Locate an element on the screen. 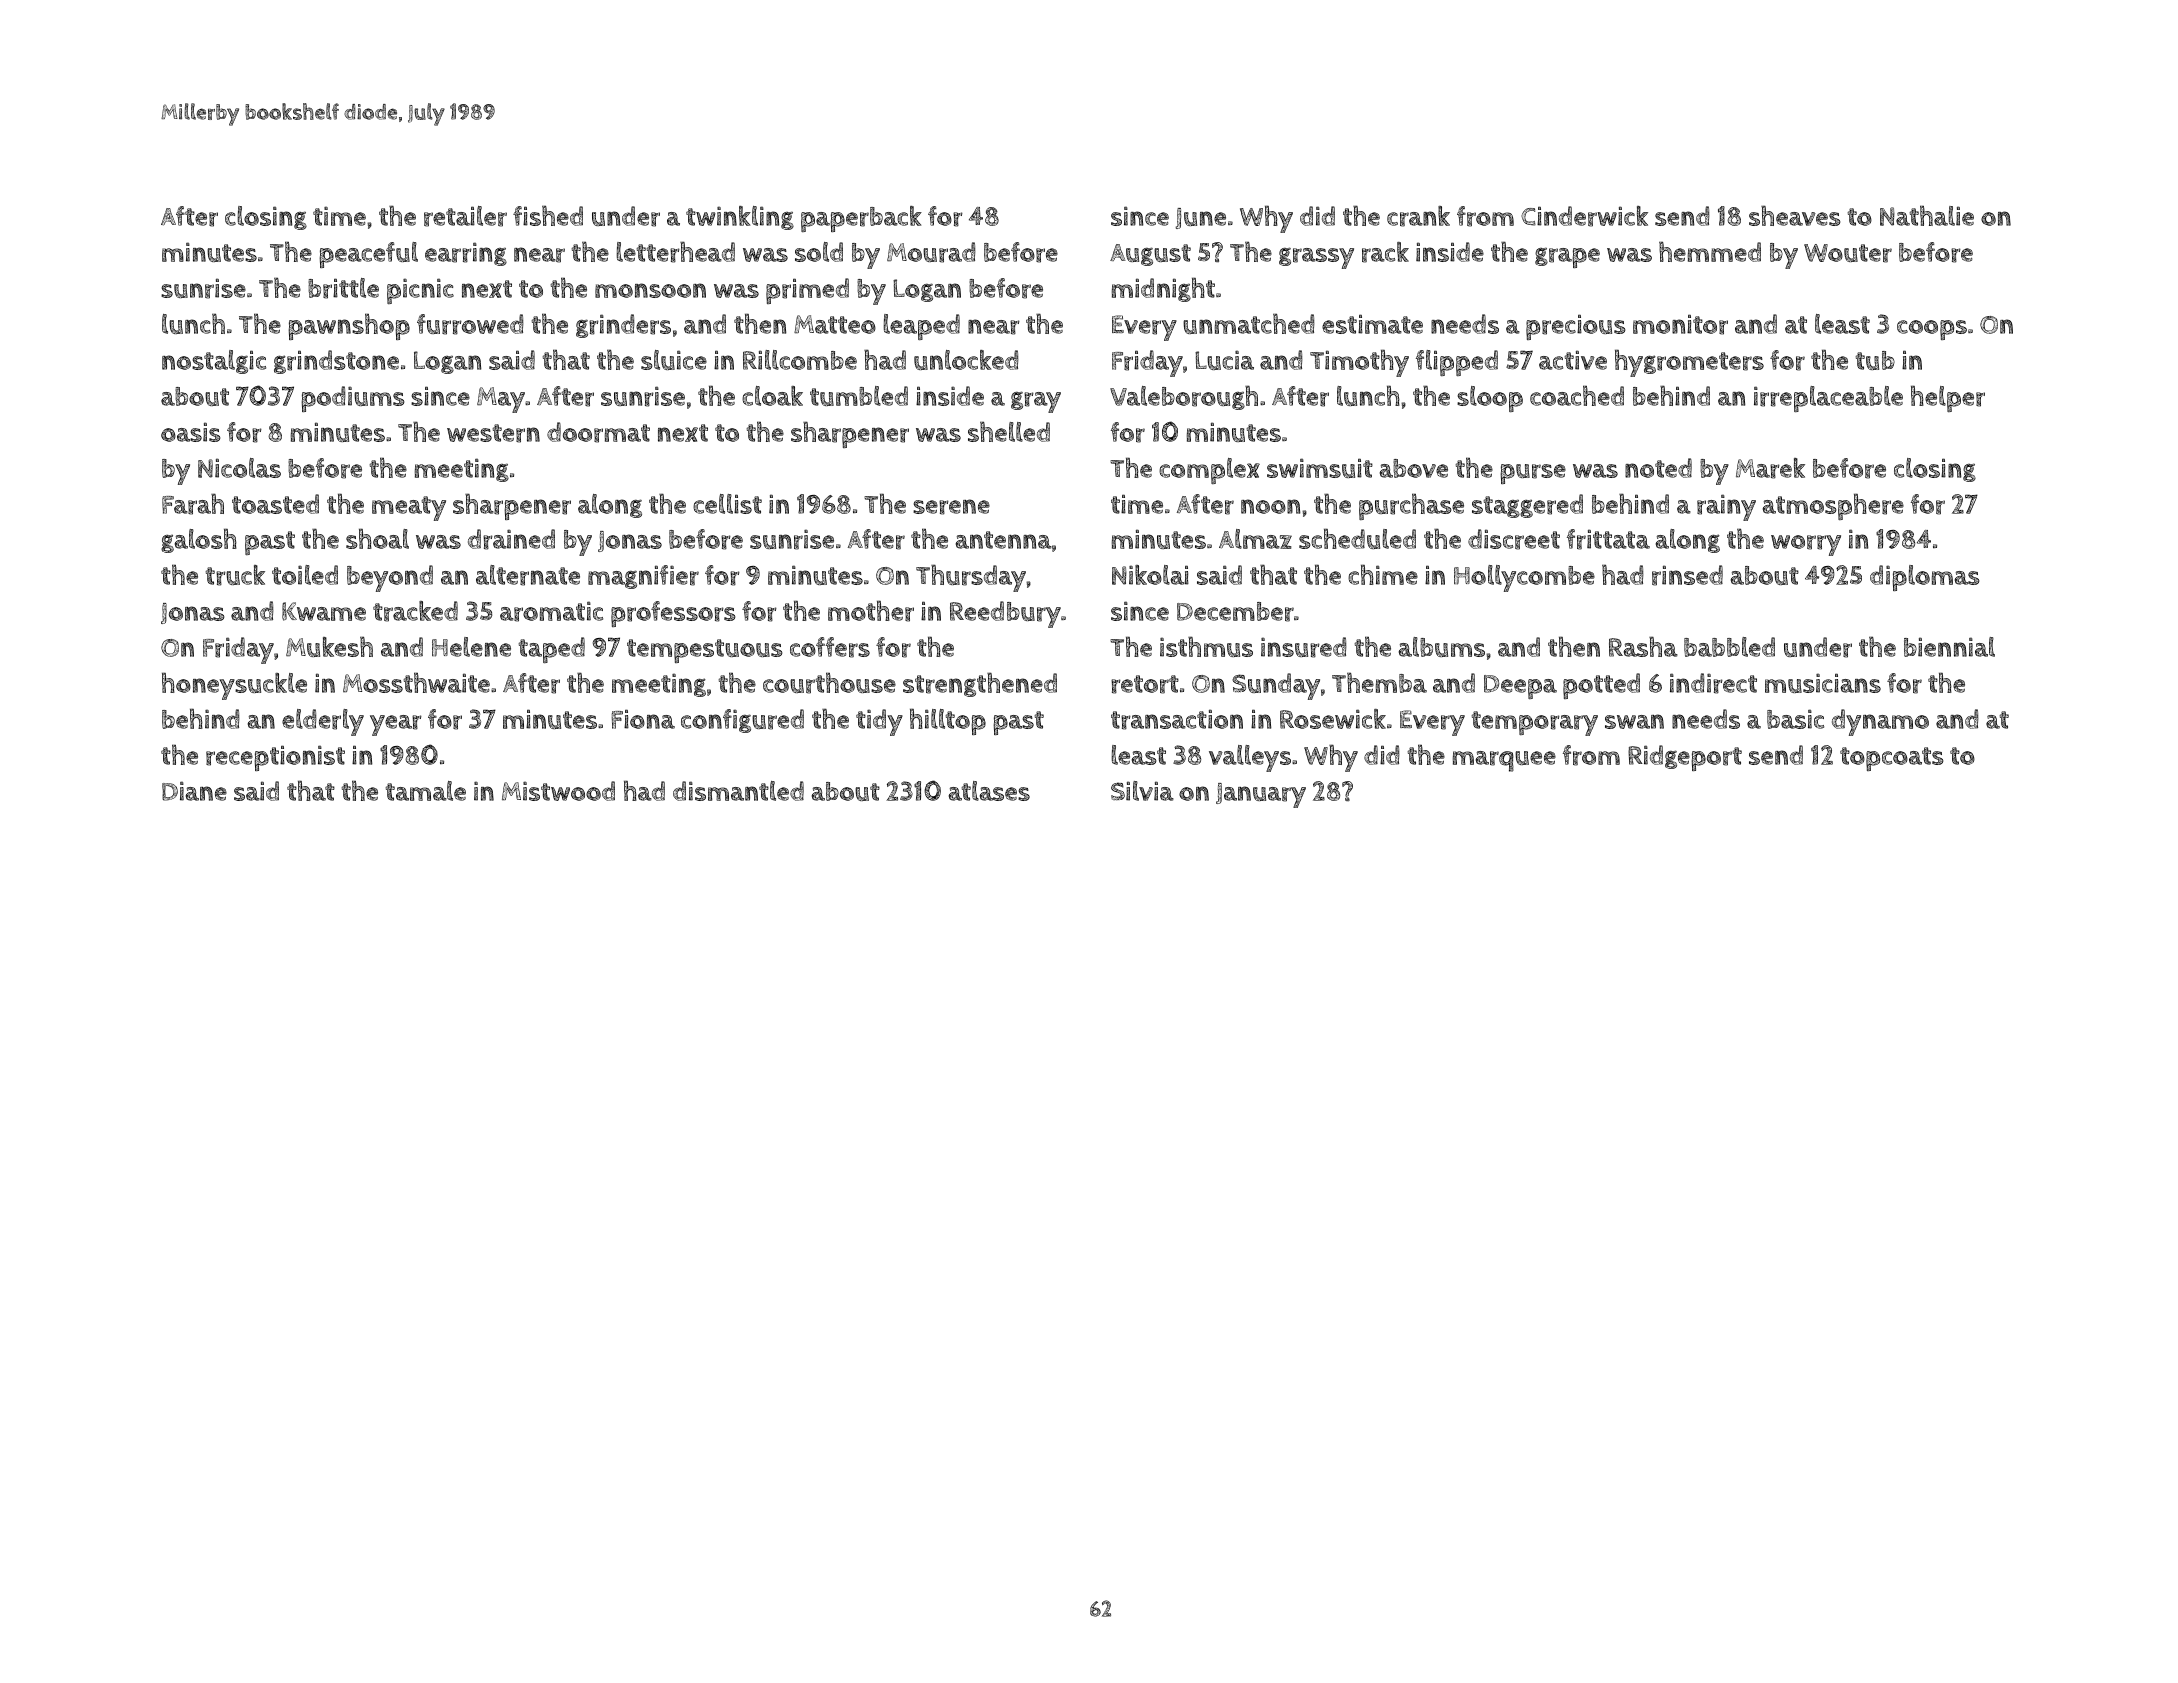  grindstone is located at coordinates (336, 362).
